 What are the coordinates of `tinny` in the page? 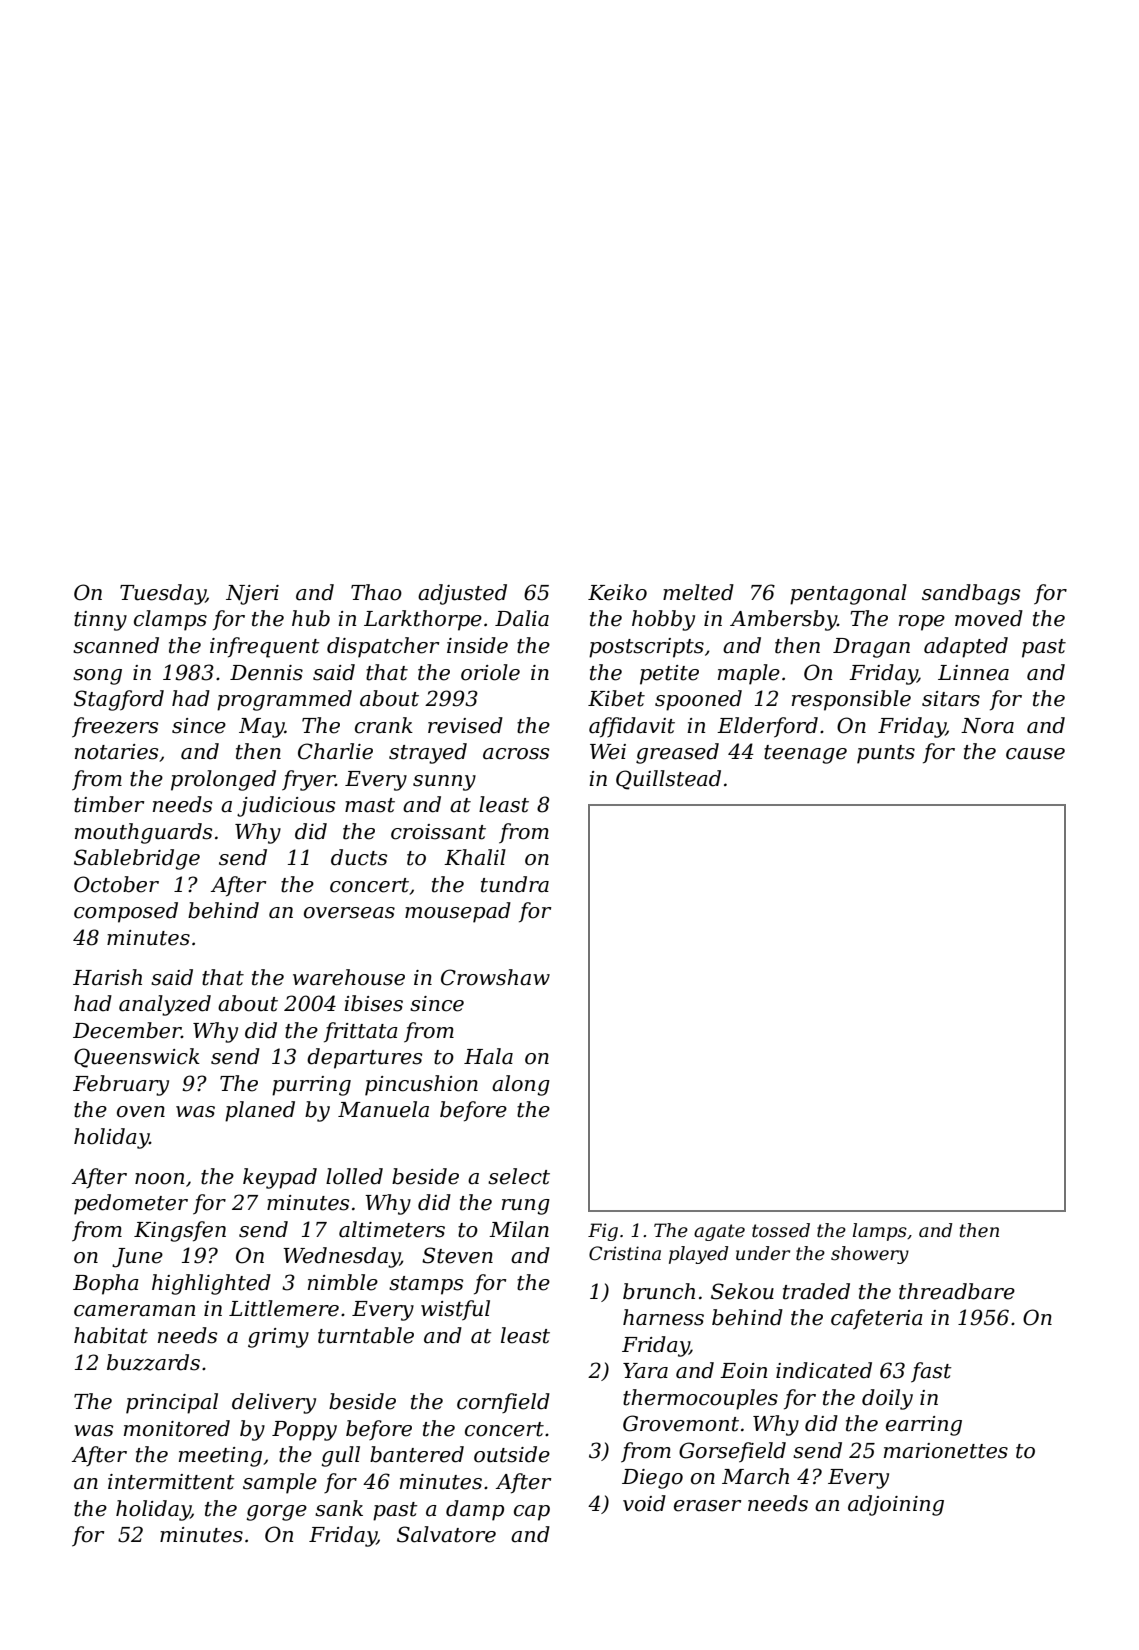 It's located at (100, 621).
